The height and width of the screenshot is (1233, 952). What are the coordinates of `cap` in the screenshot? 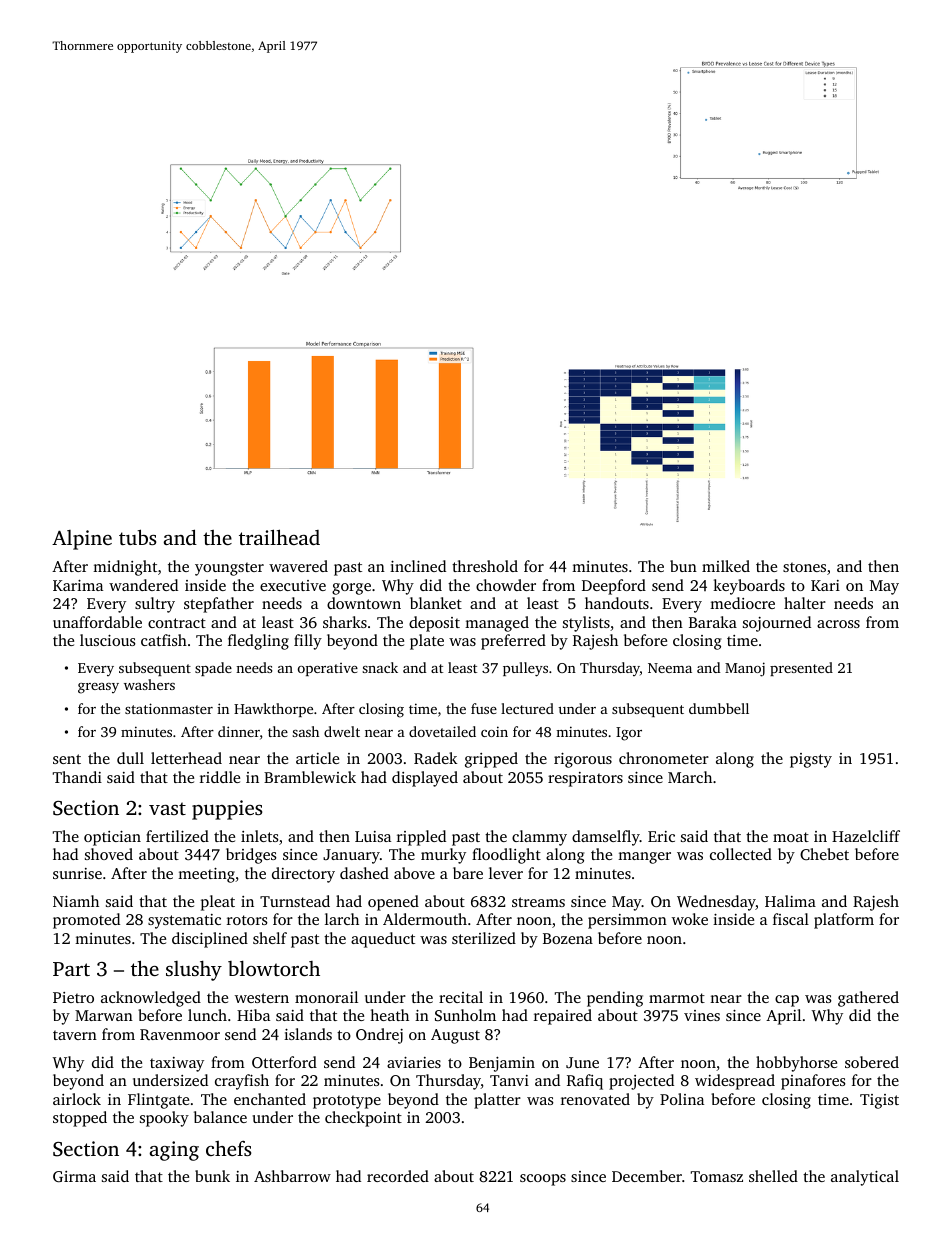 It's located at (787, 1001).
